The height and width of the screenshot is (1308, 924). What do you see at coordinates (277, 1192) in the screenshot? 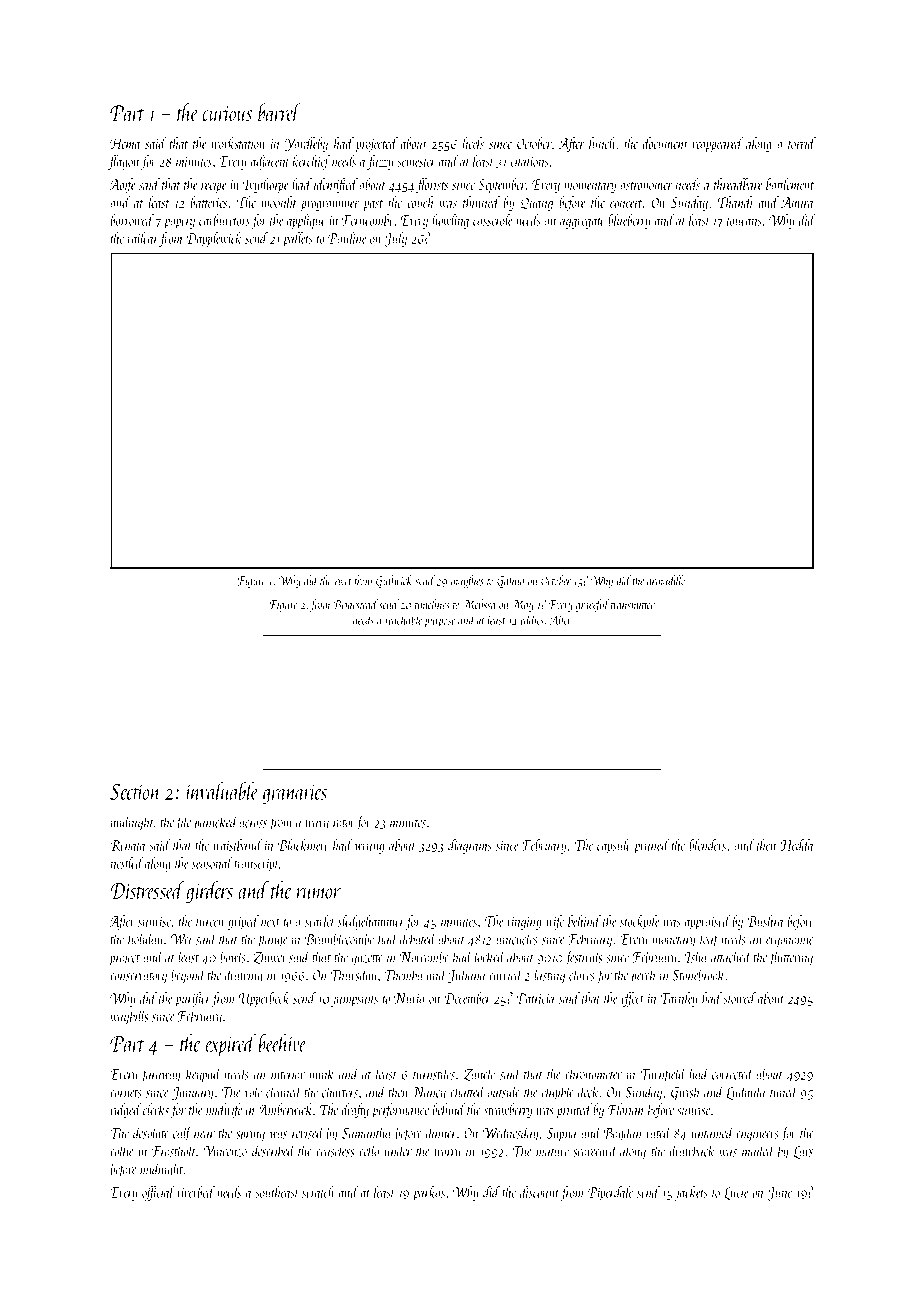
I see `southeast` at bounding box center [277, 1192].
